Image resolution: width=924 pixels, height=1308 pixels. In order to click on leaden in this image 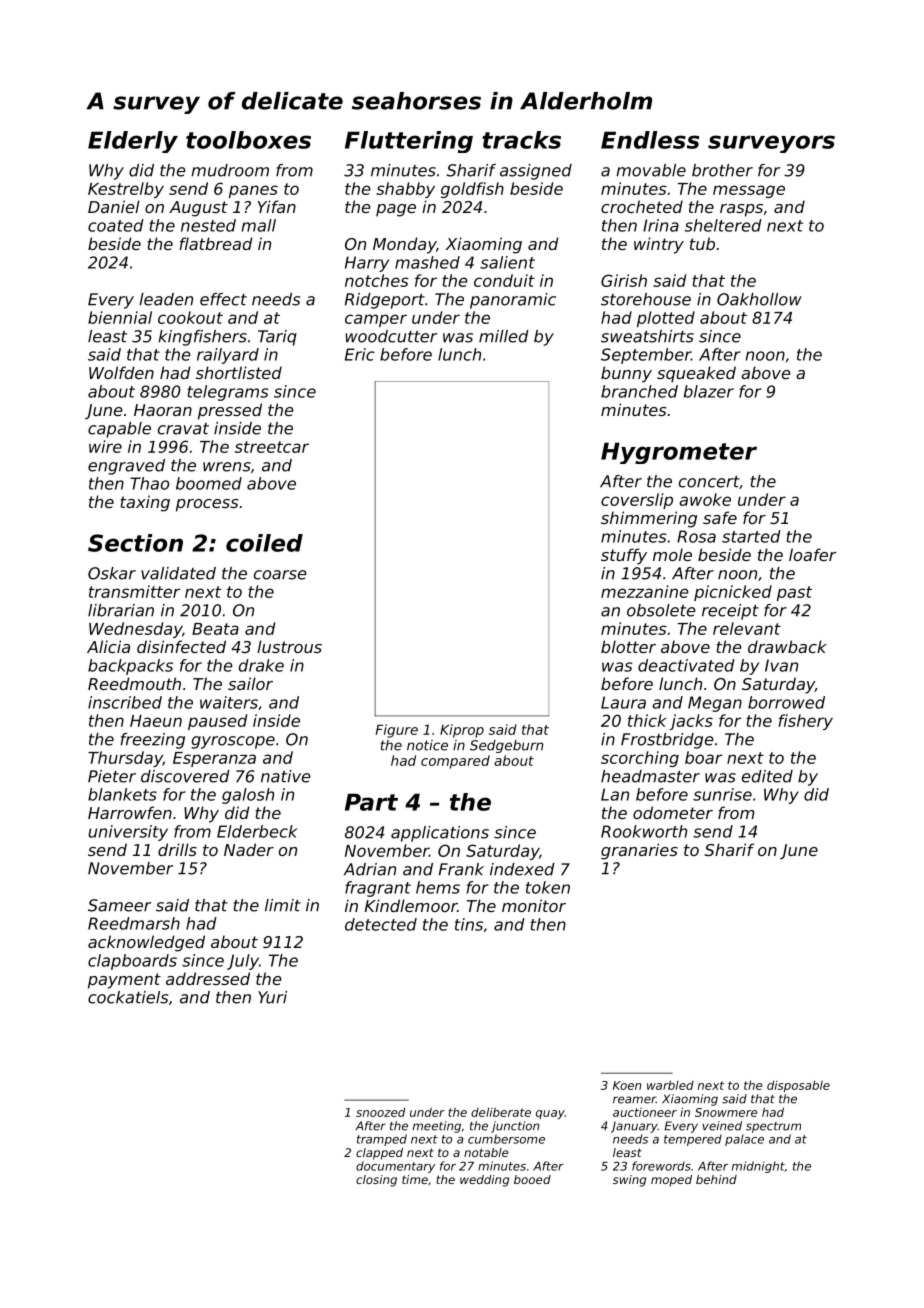, I will do `click(166, 299)`.
